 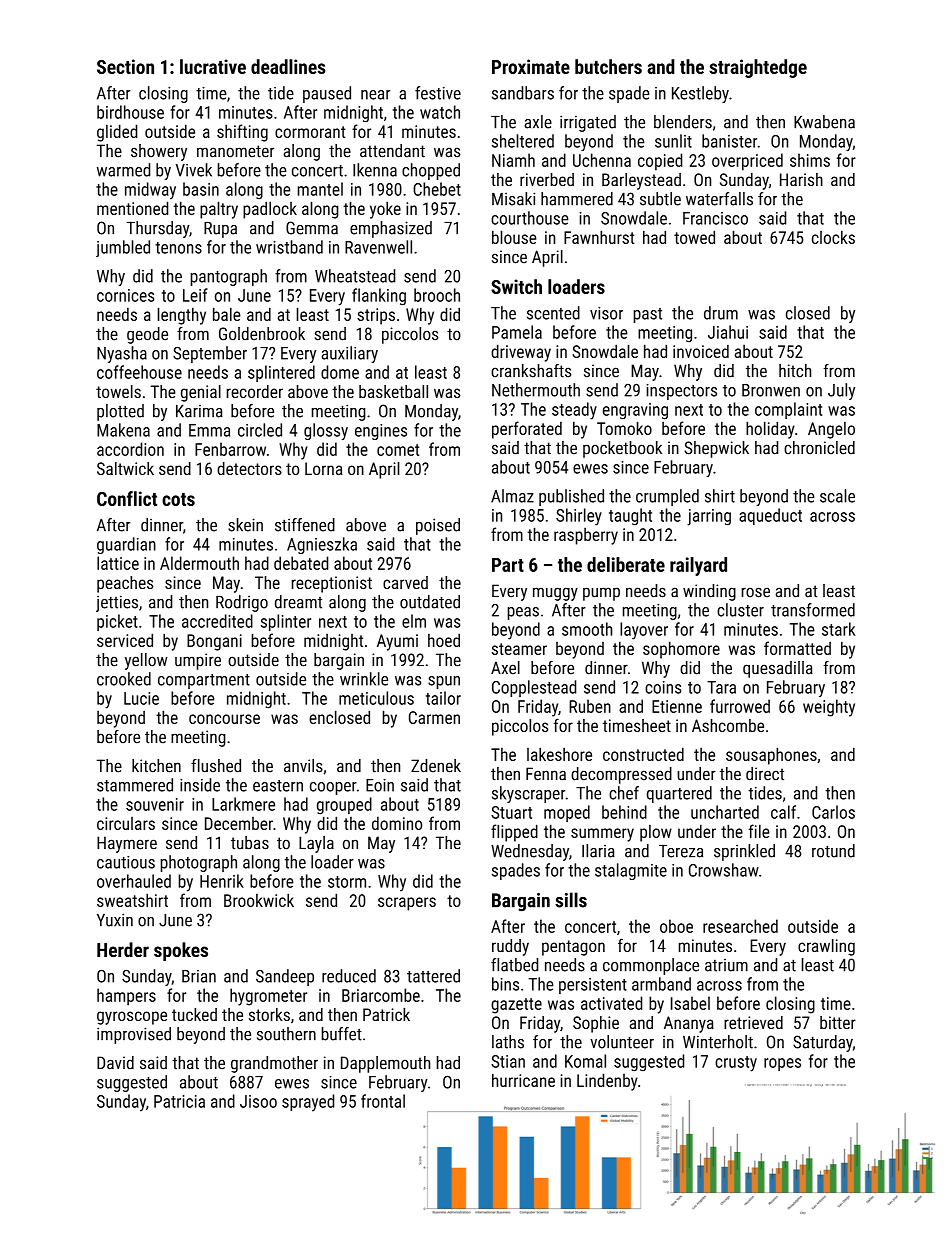 What do you see at coordinates (839, 629) in the screenshot?
I see `stark` at bounding box center [839, 629].
